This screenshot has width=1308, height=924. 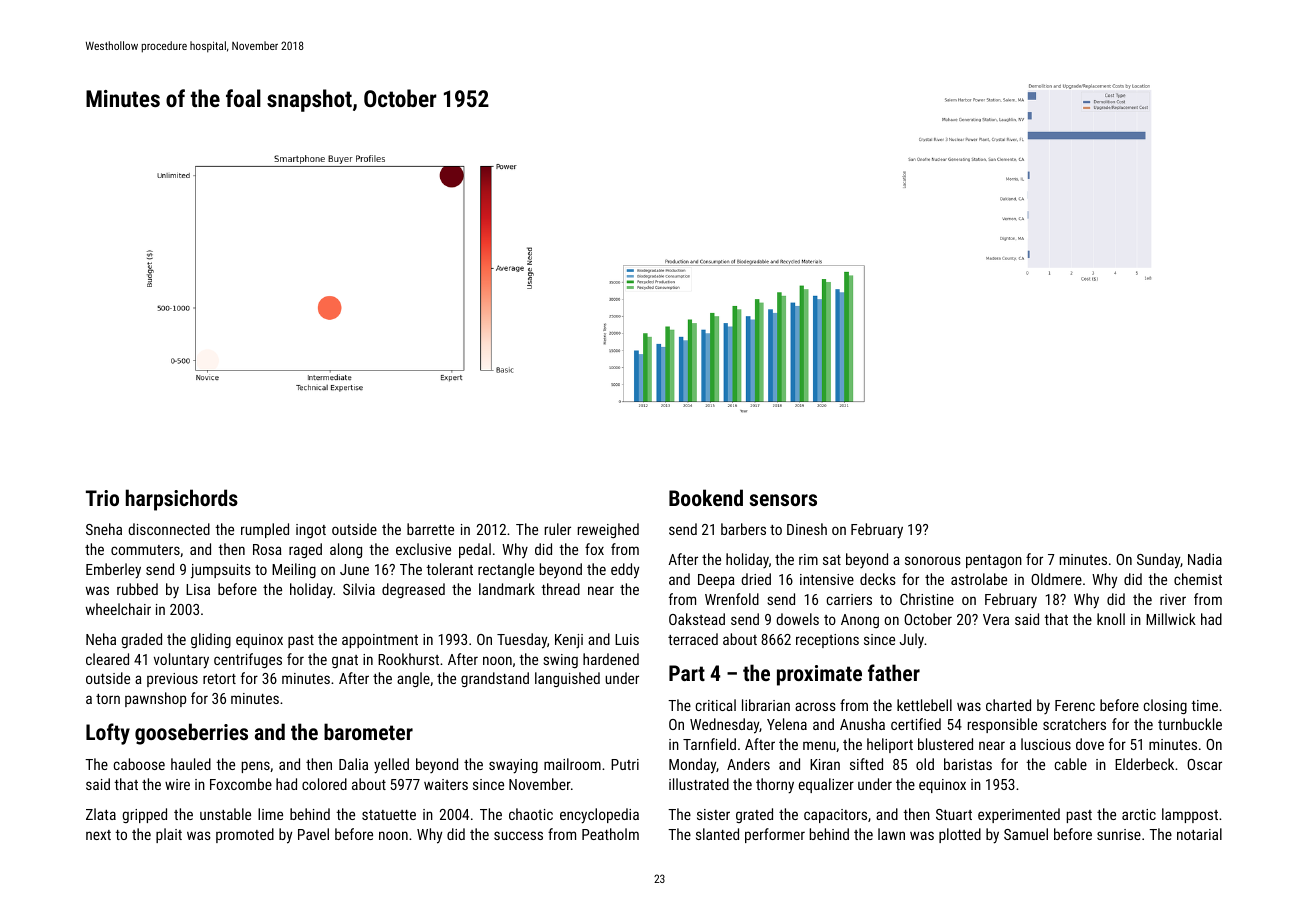 What do you see at coordinates (1119, 834) in the screenshot?
I see `sunrise` at bounding box center [1119, 834].
